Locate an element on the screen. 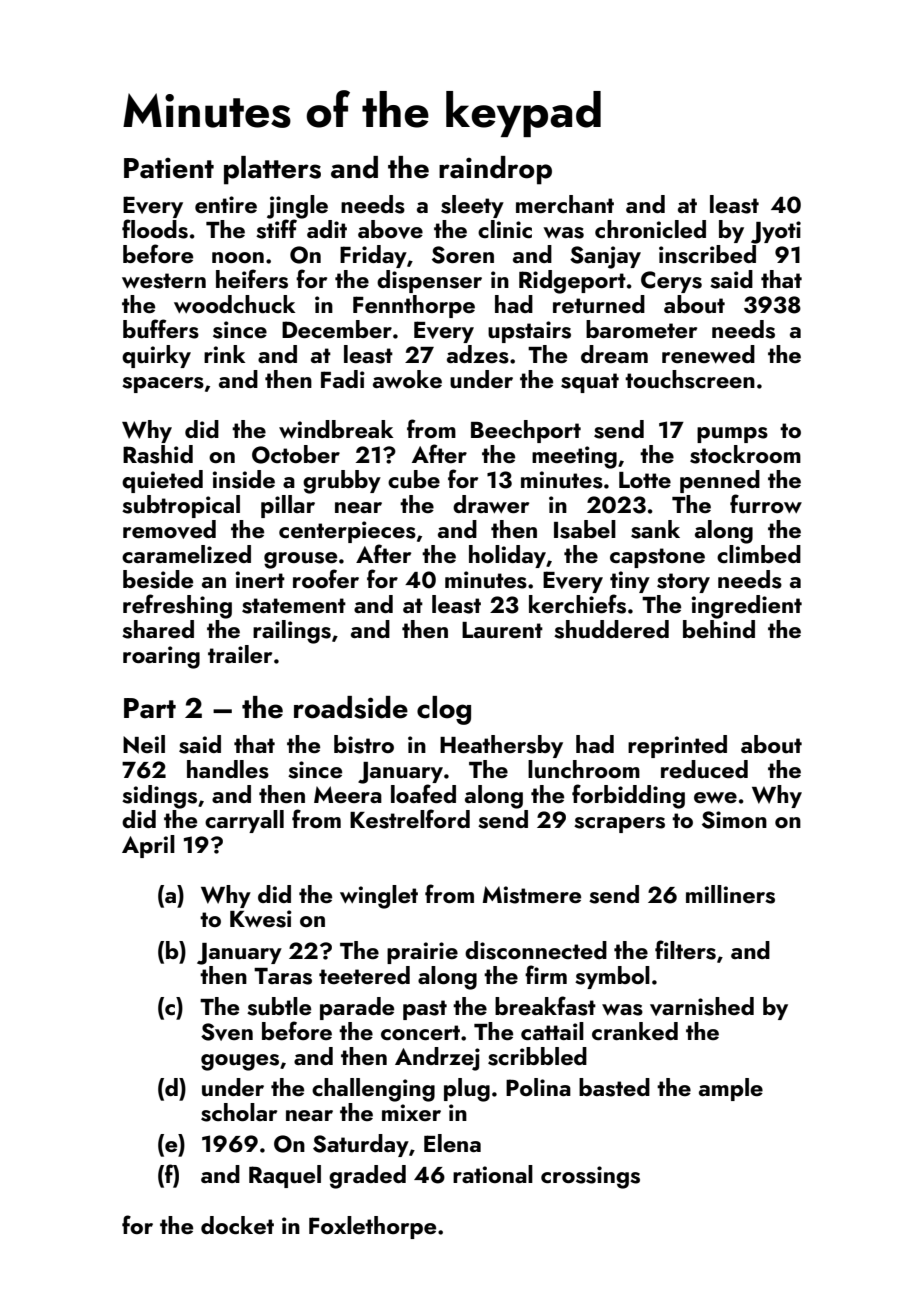 The width and height of the screenshot is (924, 1311). removed is located at coordinates (169, 529).
